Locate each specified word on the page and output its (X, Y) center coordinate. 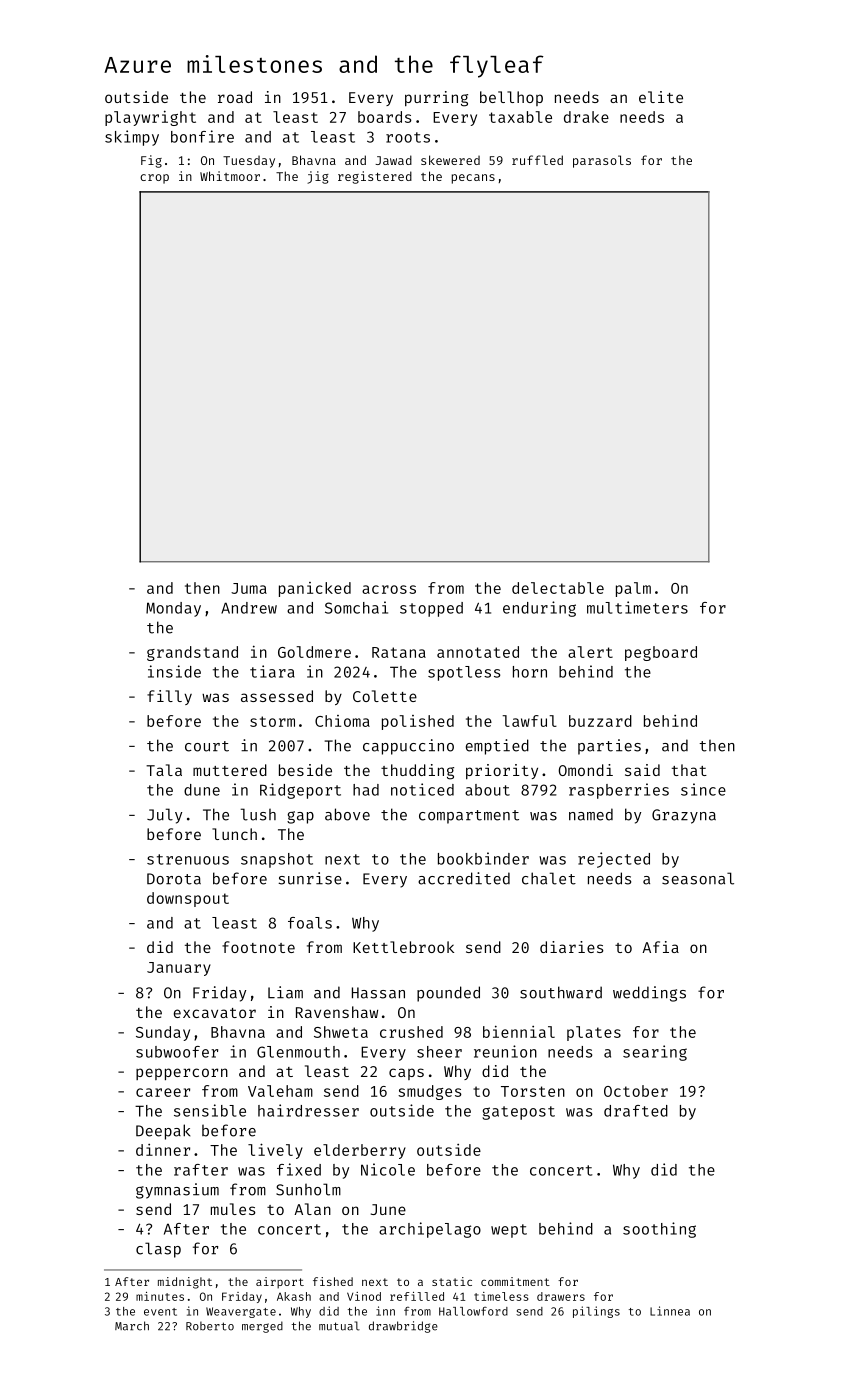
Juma (249, 588)
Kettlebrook (403, 947)
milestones (254, 64)
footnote (258, 947)
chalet (549, 878)
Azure (137, 65)
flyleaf (497, 66)
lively (275, 1151)
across (389, 589)
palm (633, 589)
